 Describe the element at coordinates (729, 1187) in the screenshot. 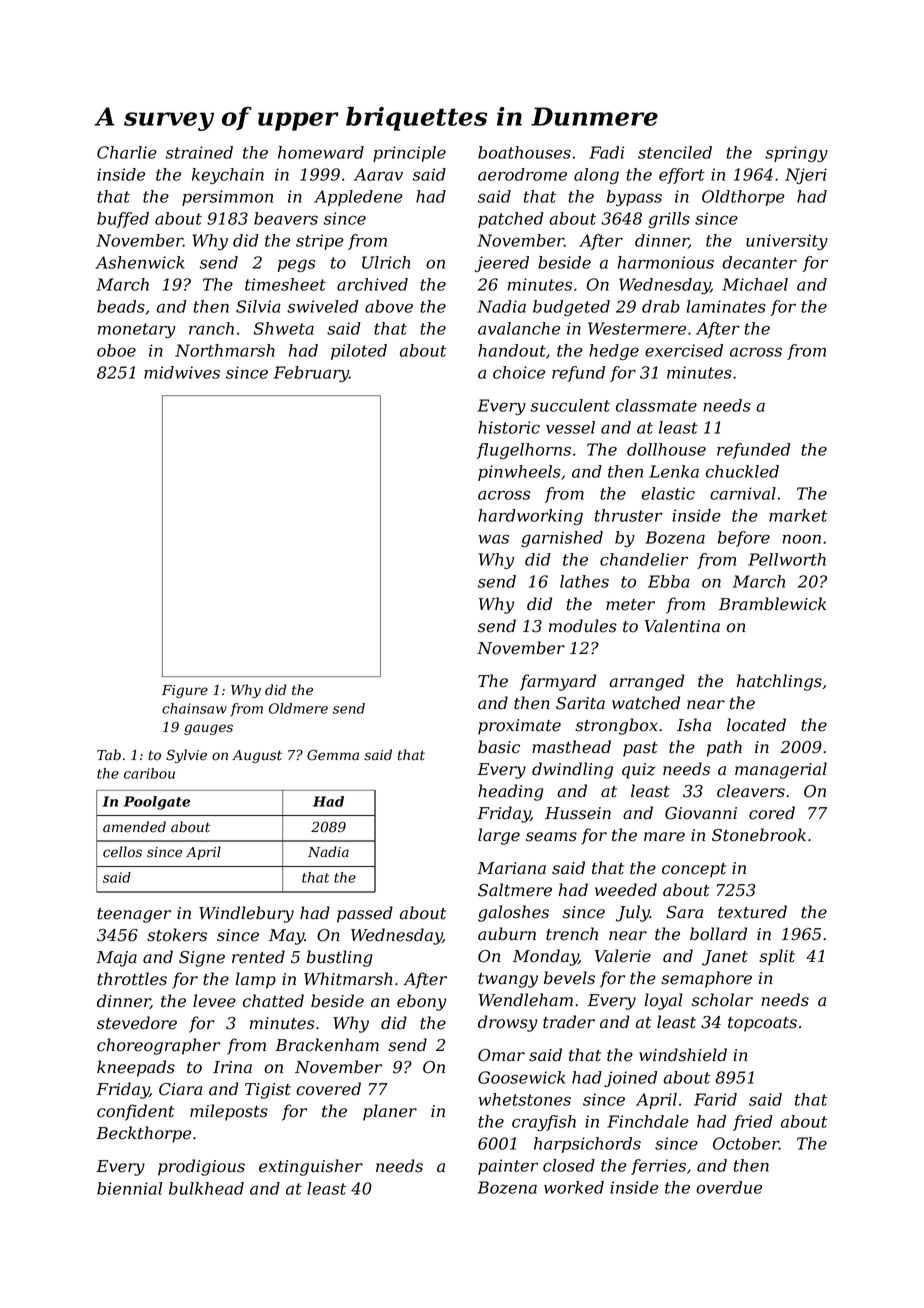

I see `overdue` at that location.
